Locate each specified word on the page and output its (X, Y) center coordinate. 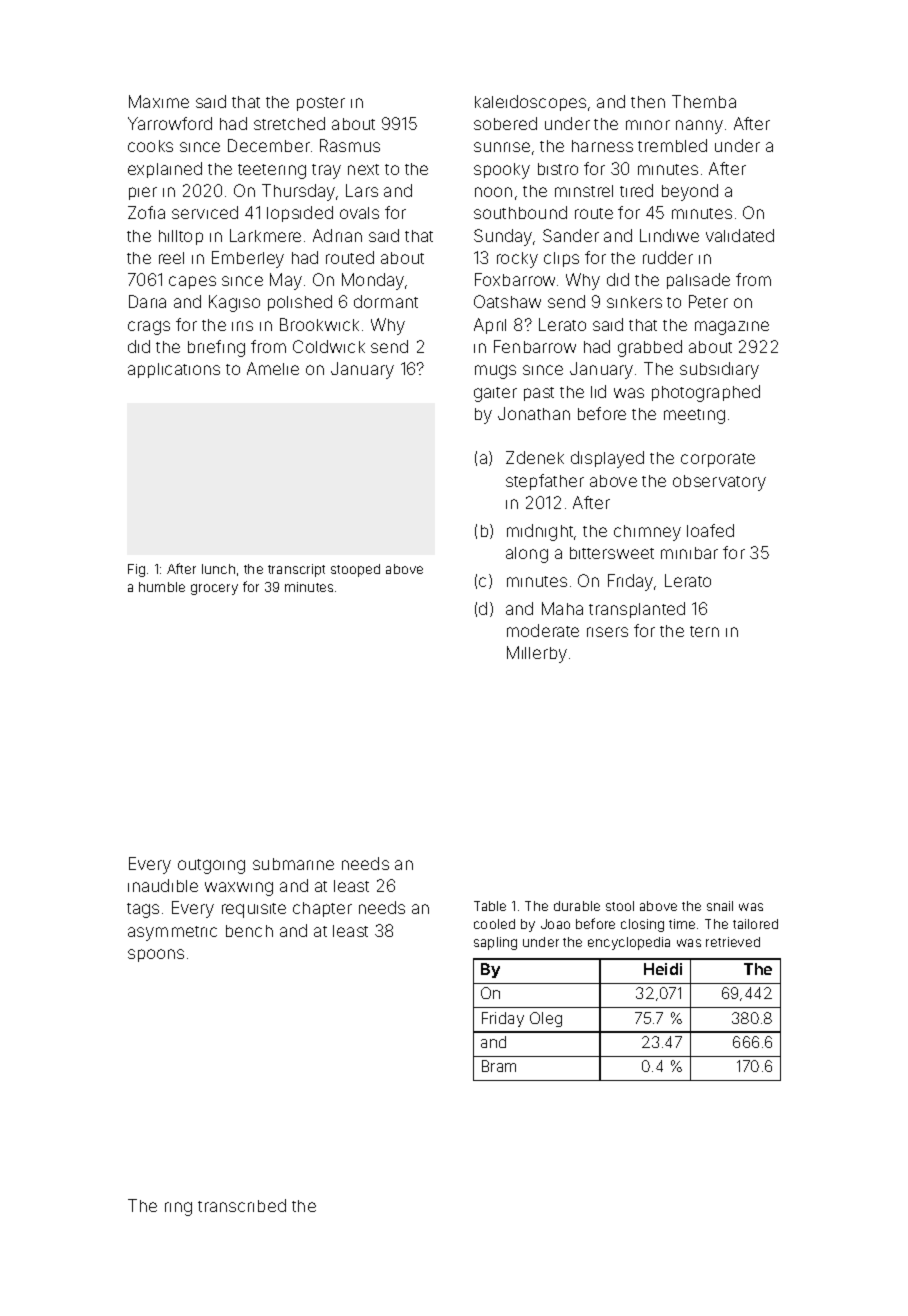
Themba (704, 101)
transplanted (637, 610)
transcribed (242, 1205)
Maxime (159, 101)
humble (162, 587)
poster (321, 104)
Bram (499, 1066)
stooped (355, 570)
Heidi (663, 969)
